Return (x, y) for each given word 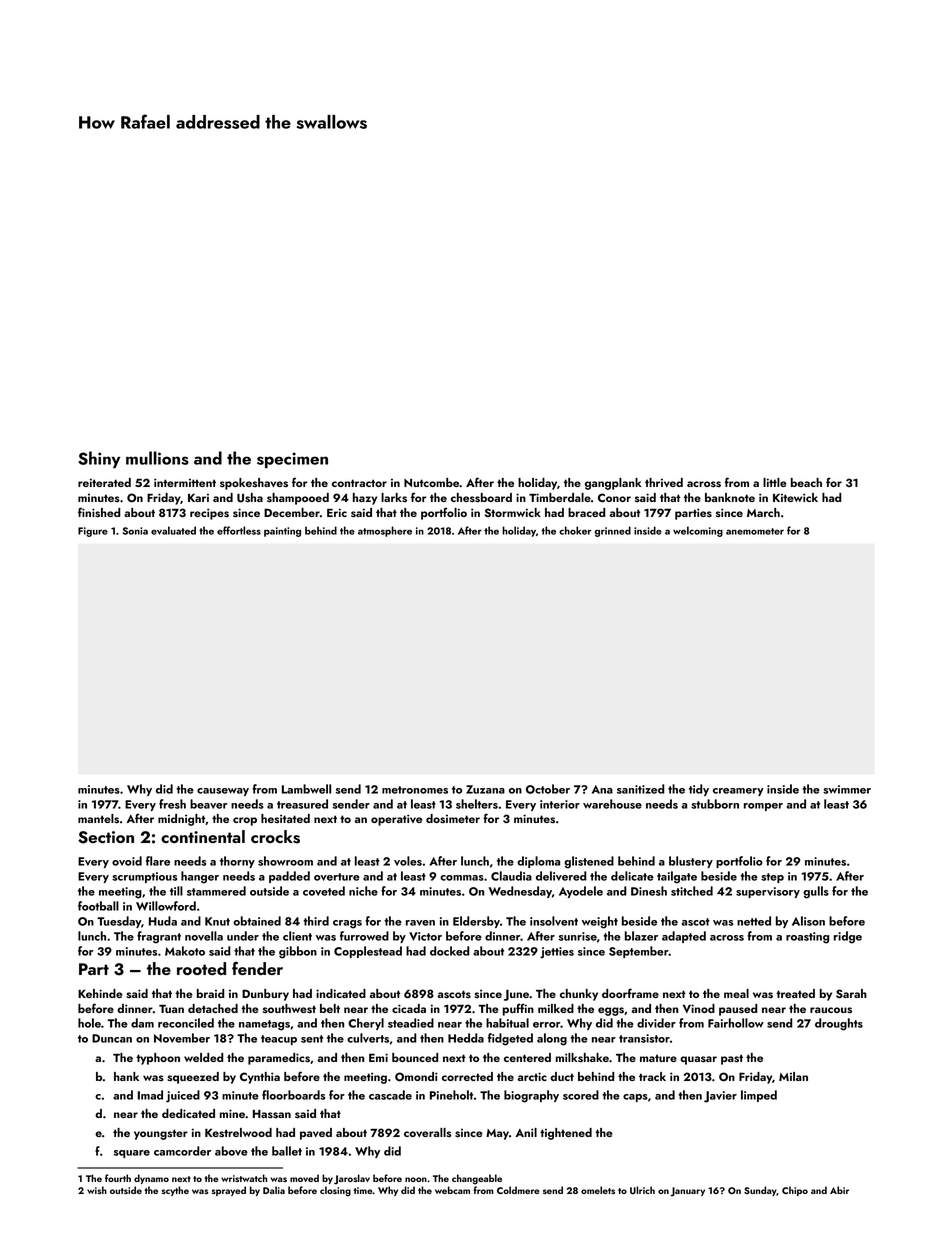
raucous (831, 1010)
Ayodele (581, 892)
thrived (664, 482)
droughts (839, 1024)
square (132, 1154)
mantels (98, 818)
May (497, 1134)
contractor (359, 483)
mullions (157, 458)
